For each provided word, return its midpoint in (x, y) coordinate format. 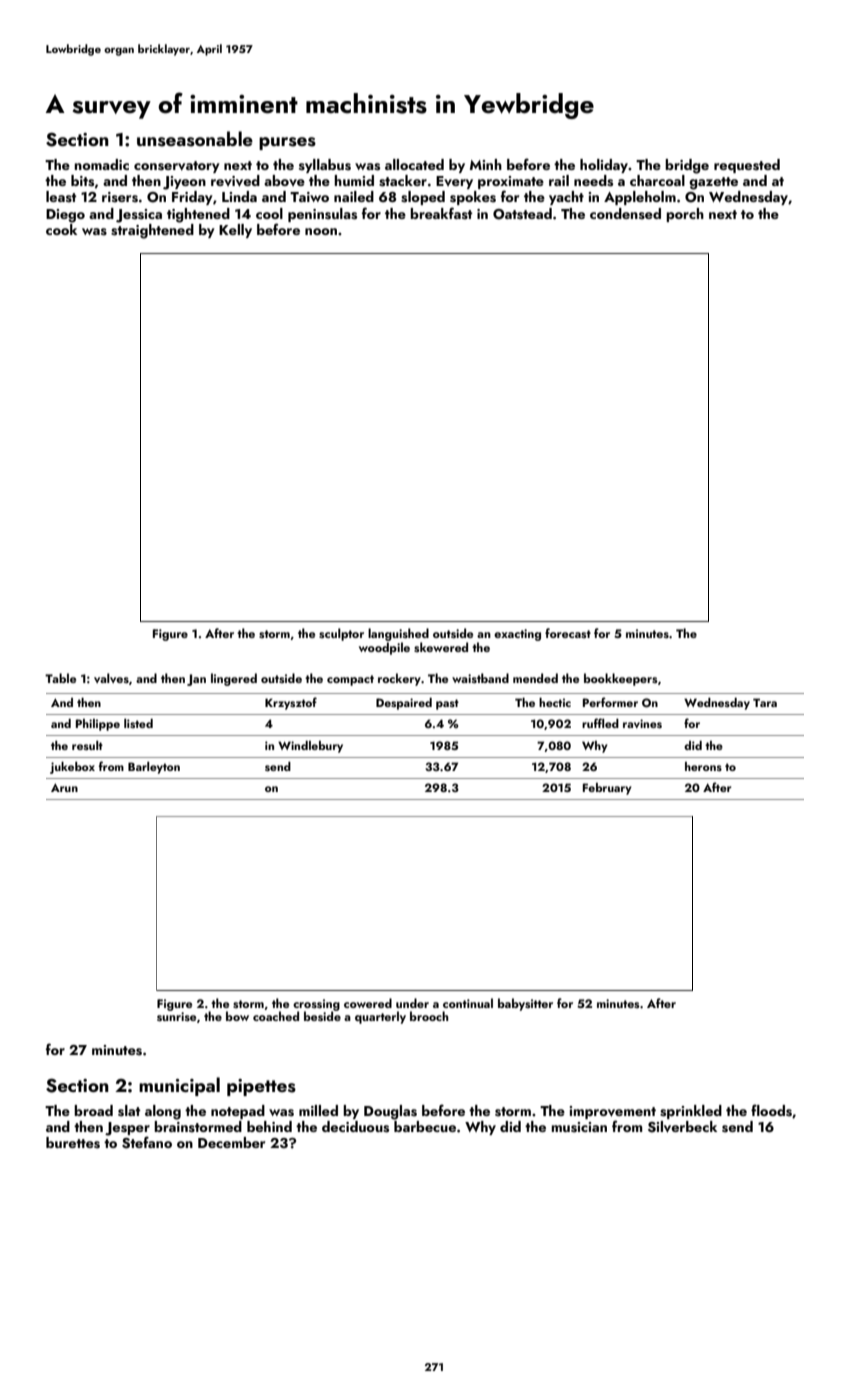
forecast (568, 633)
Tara (765, 702)
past (447, 704)
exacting (517, 635)
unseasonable (195, 139)
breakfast (441, 213)
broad (93, 1110)
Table (60, 678)
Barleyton (154, 768)
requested (747, 166)
